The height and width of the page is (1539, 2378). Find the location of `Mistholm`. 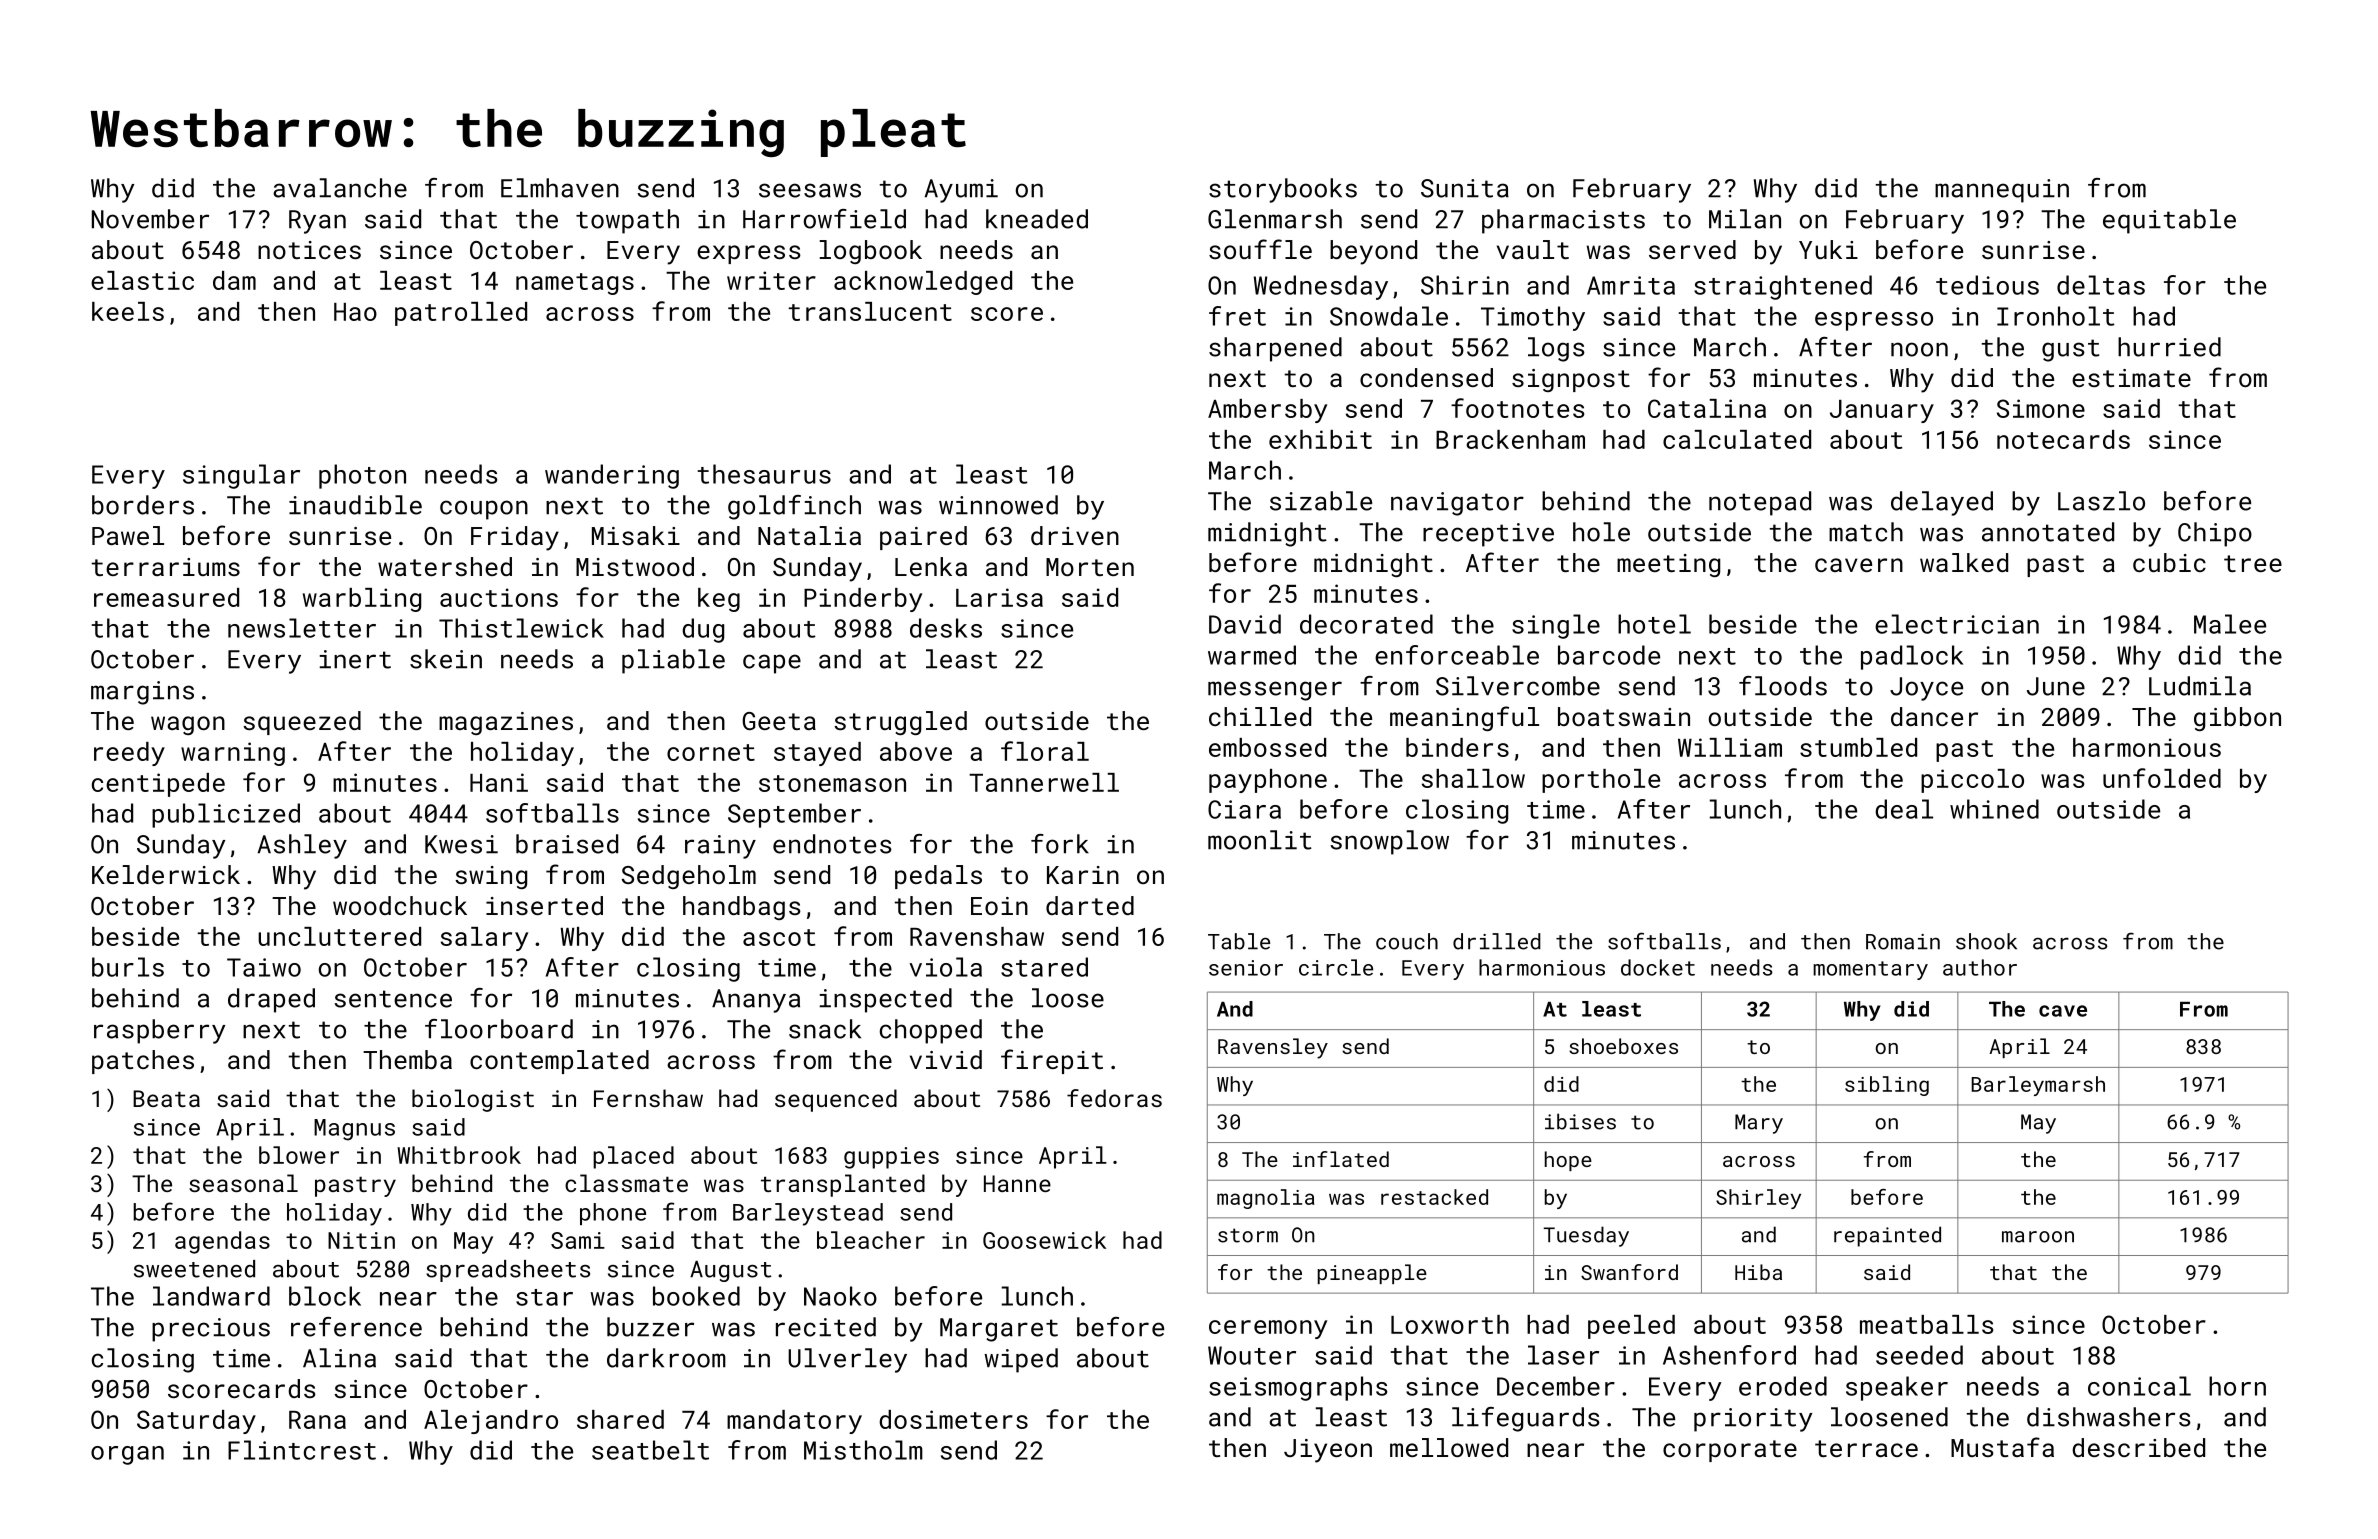

Mistholm is located at coordinates (863, 1450).
